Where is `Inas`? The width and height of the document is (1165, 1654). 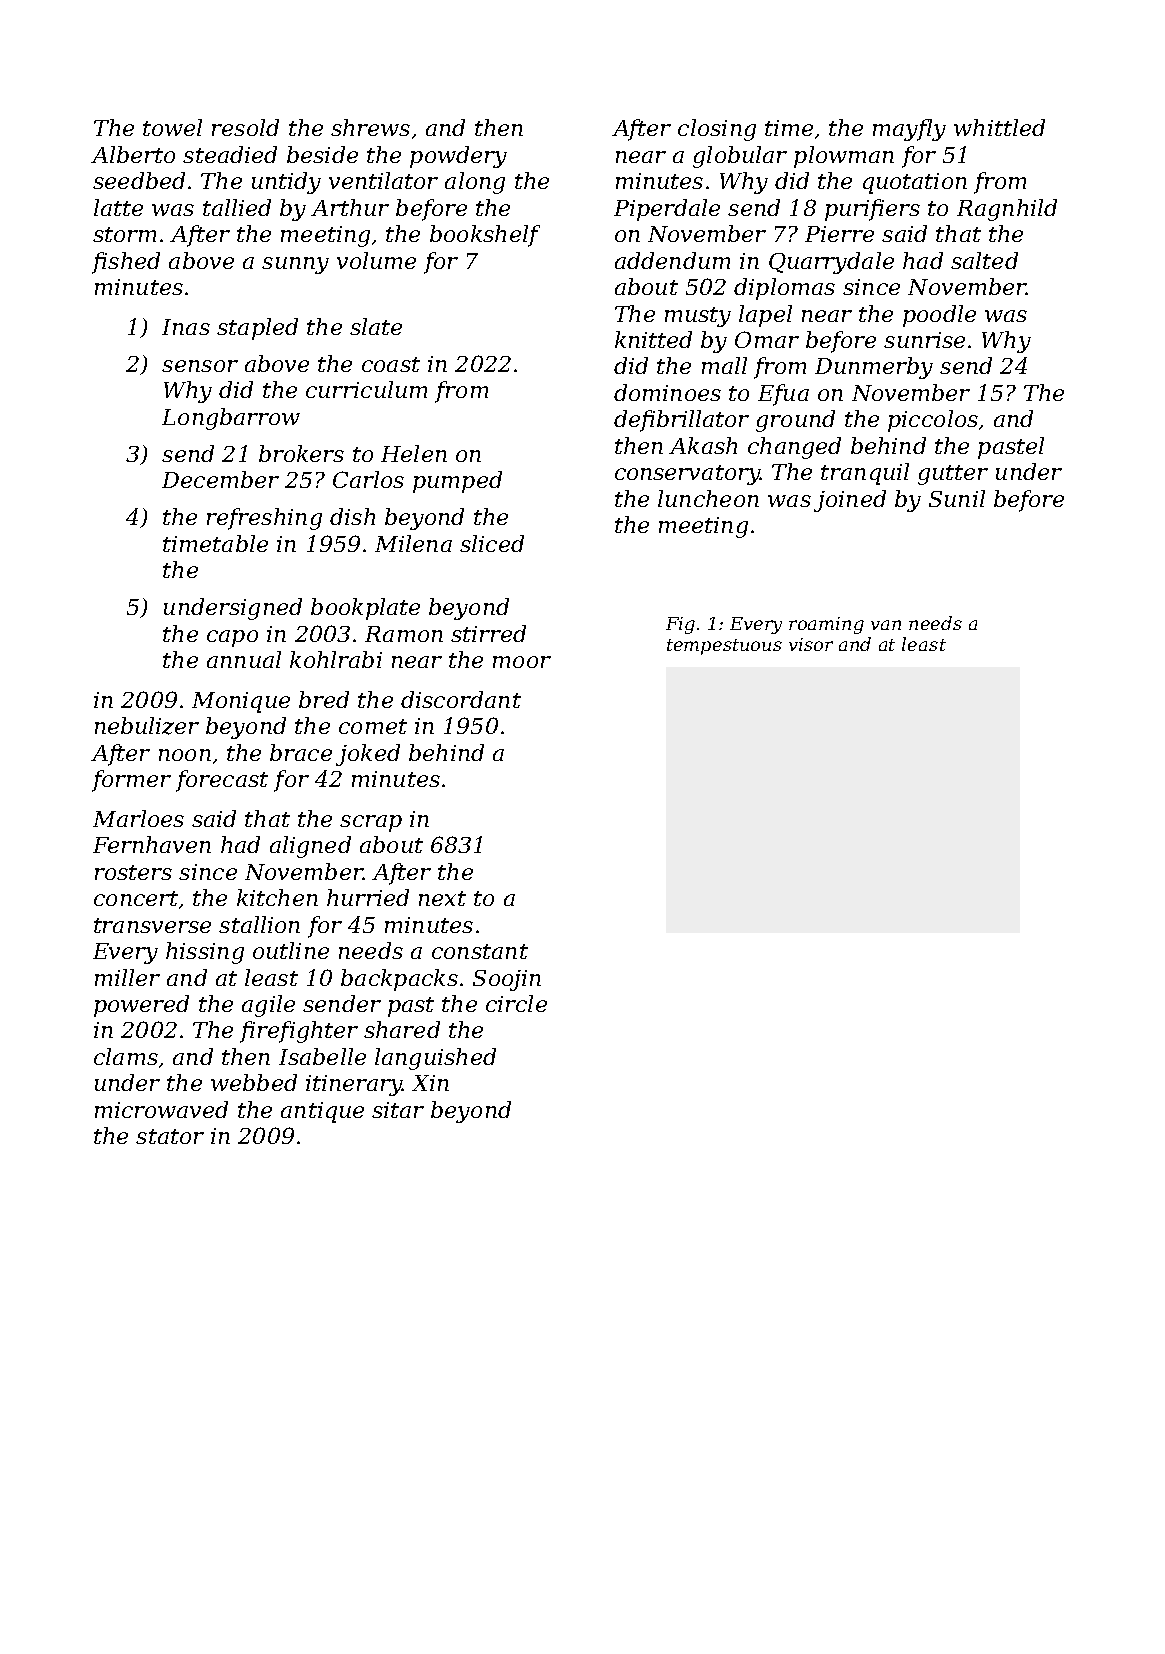
Inas is located at coordinates (186, 327).
